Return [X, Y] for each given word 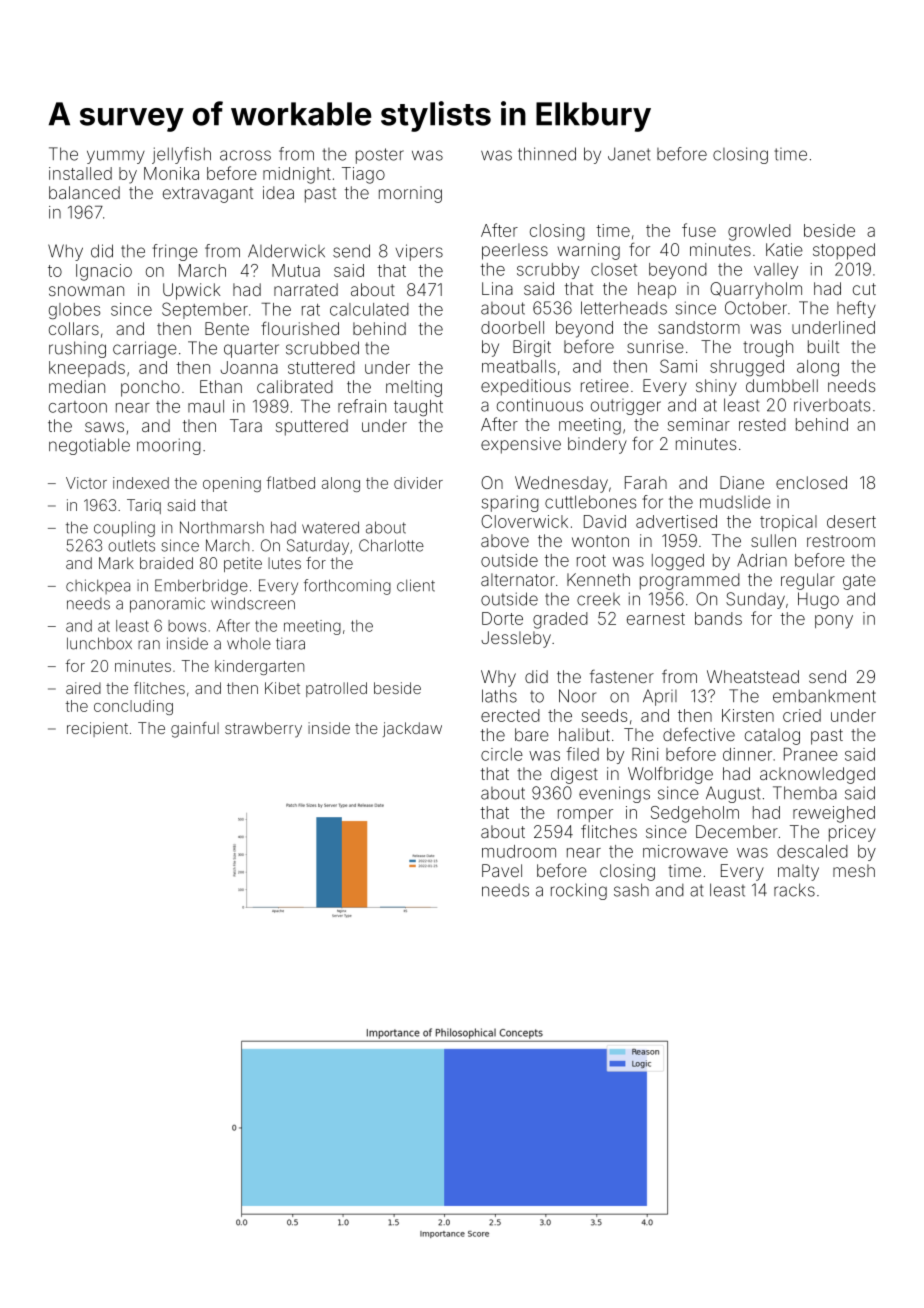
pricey [852, 833]
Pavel [502, 870]
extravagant [208, 195]
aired [83, 688]
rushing [77, 349]
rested [762, 424]
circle [502, 754]
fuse [699, 230]
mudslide [735, 502]
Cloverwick [524, 521]
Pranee [811, 754]
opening [232, 484]
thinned [547, 154]
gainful [195, 730]
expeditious [526, 387]
